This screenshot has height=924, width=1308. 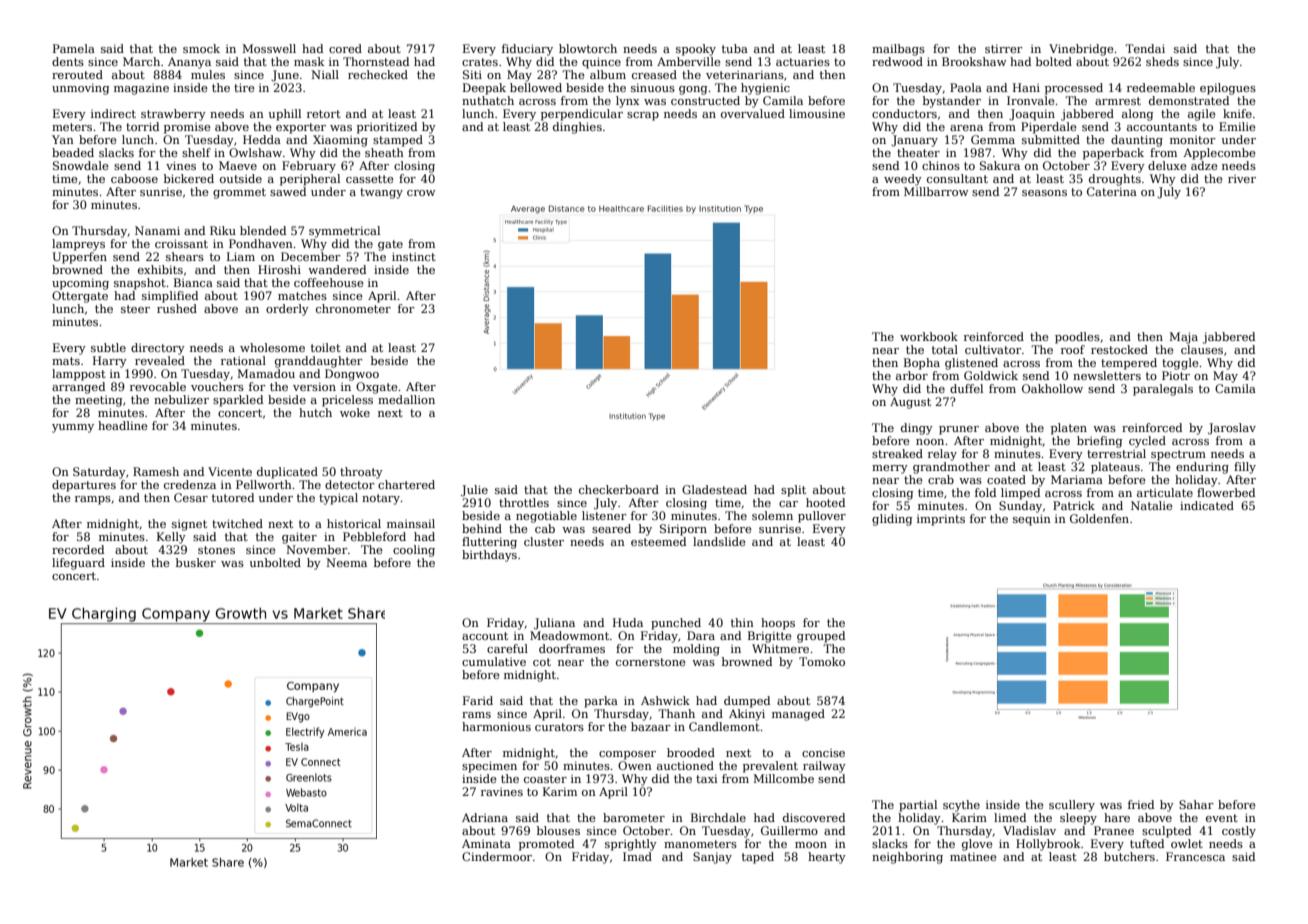 What do you see at coordinates (489, 767) in the screenshot?
I see `specimen` at bounding box center [489, 767].
